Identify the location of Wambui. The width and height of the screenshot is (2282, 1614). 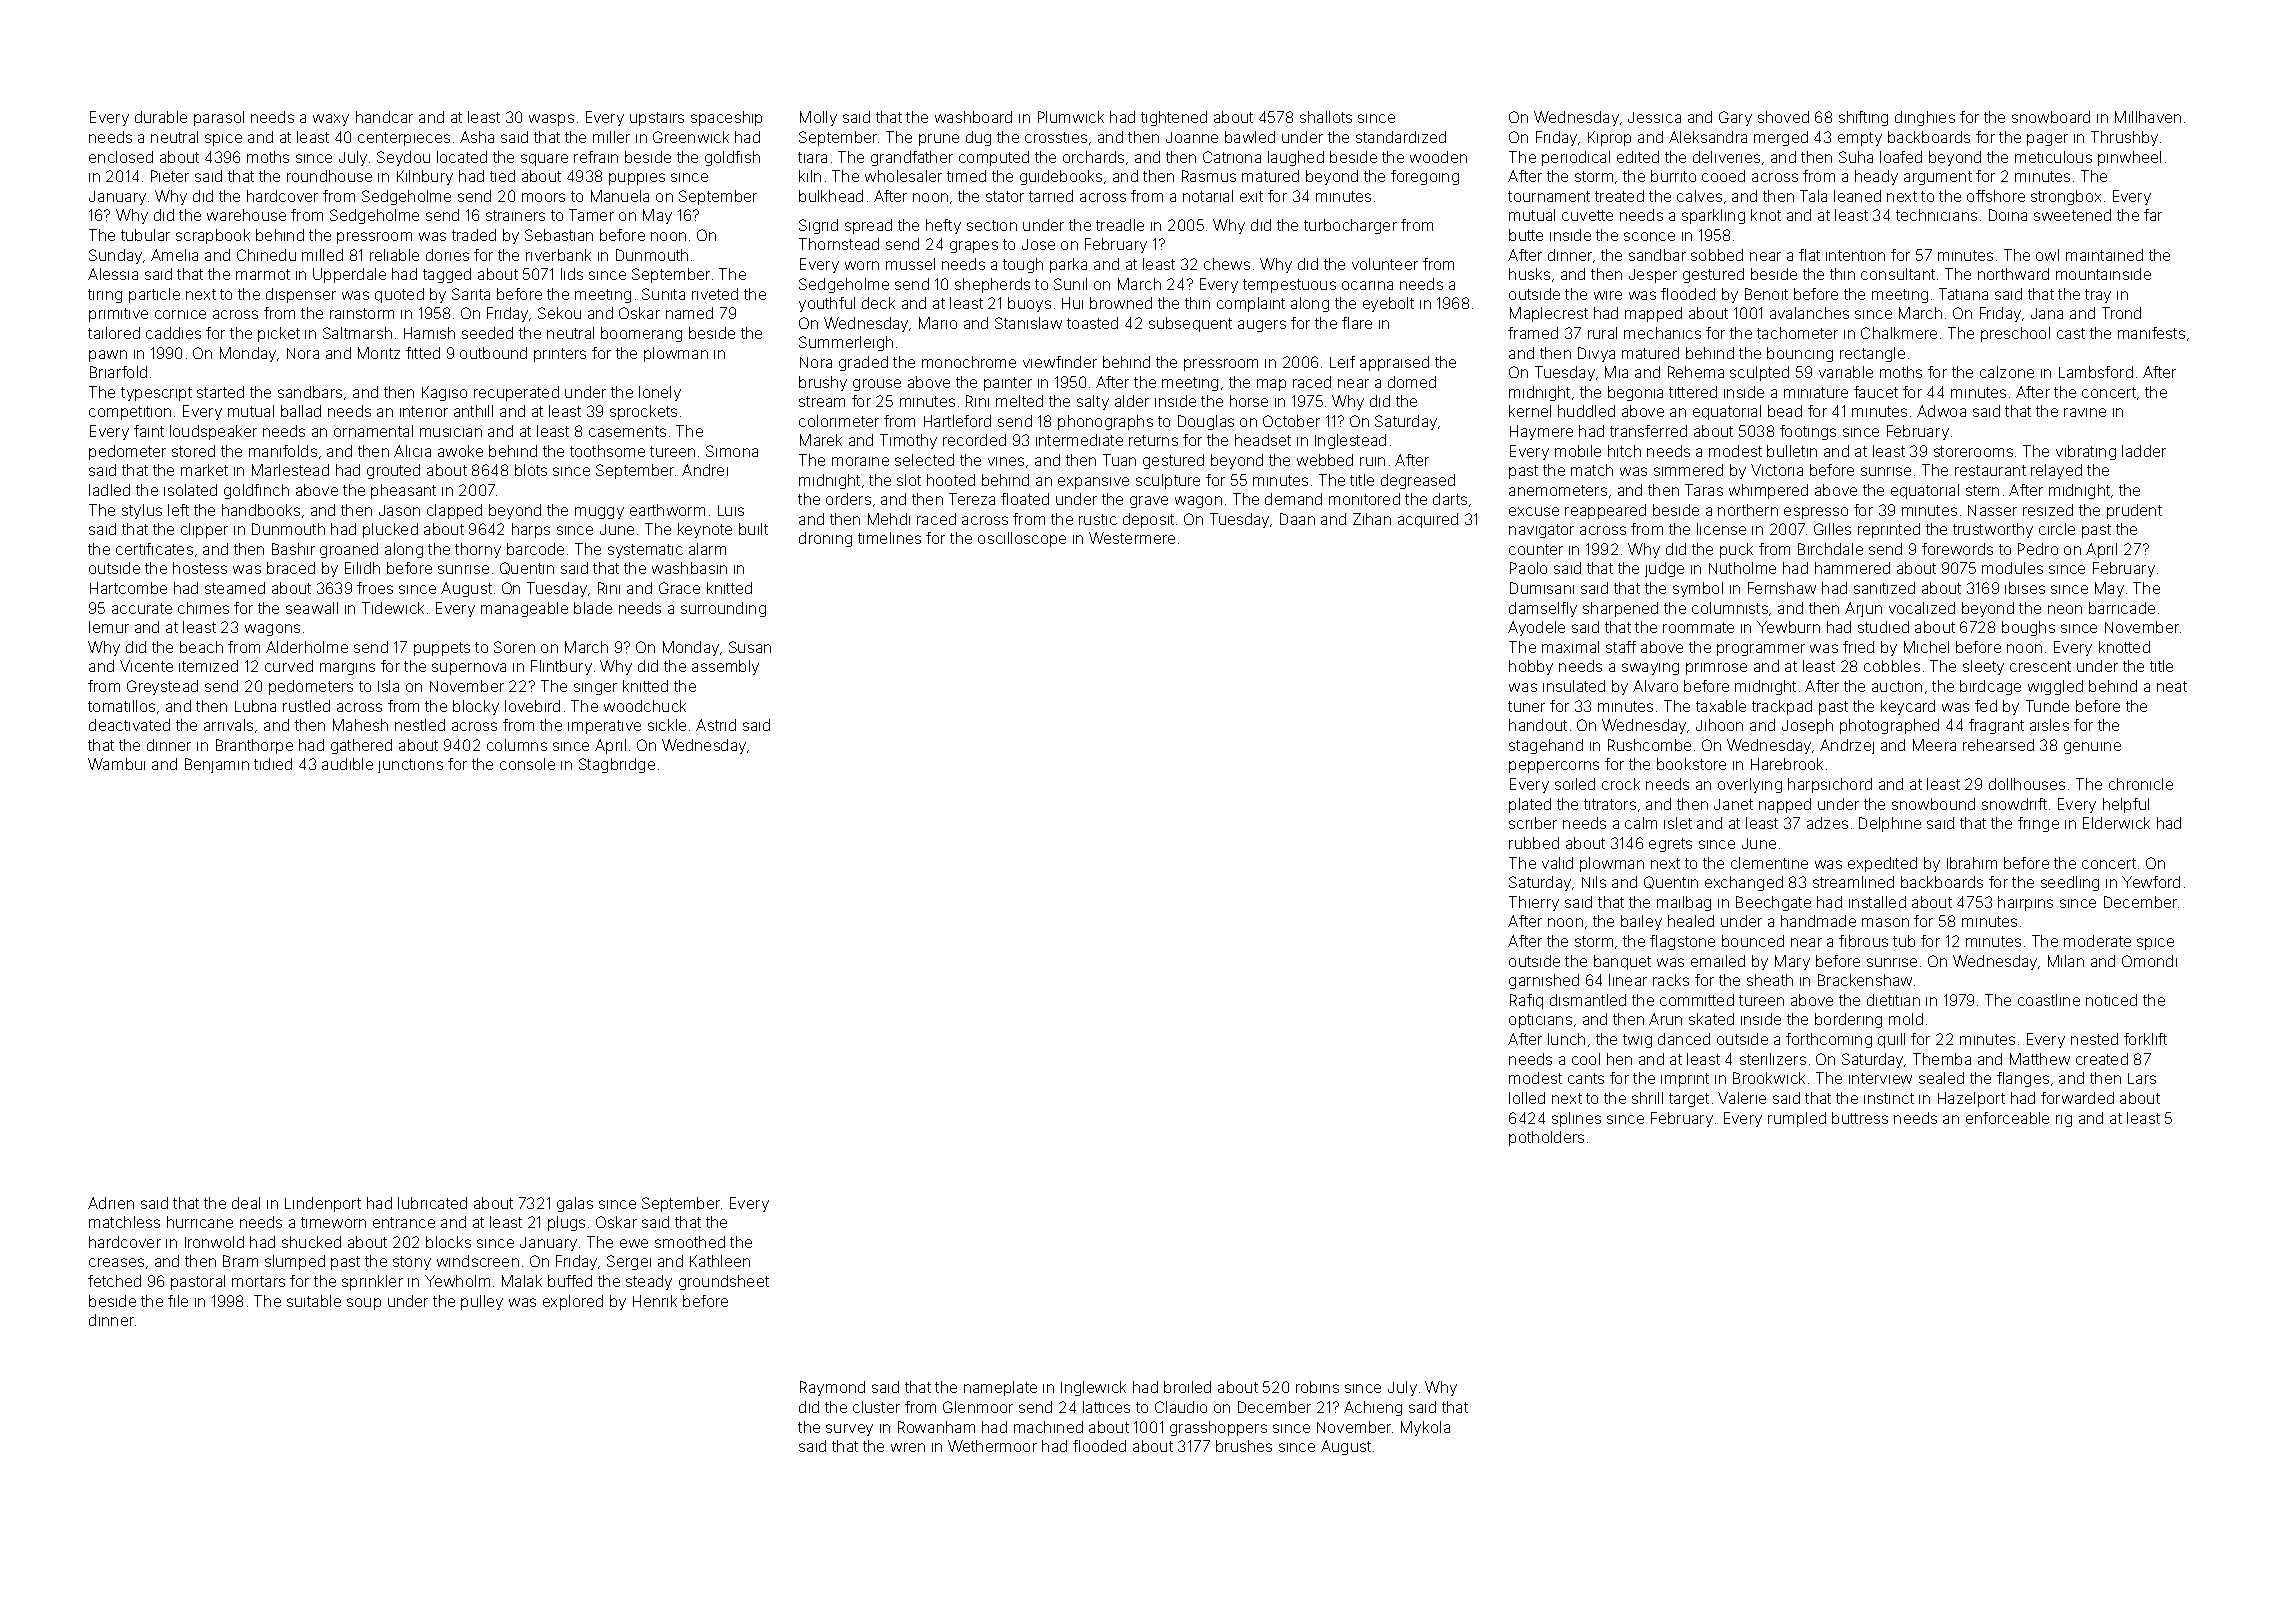
(116, 764).
